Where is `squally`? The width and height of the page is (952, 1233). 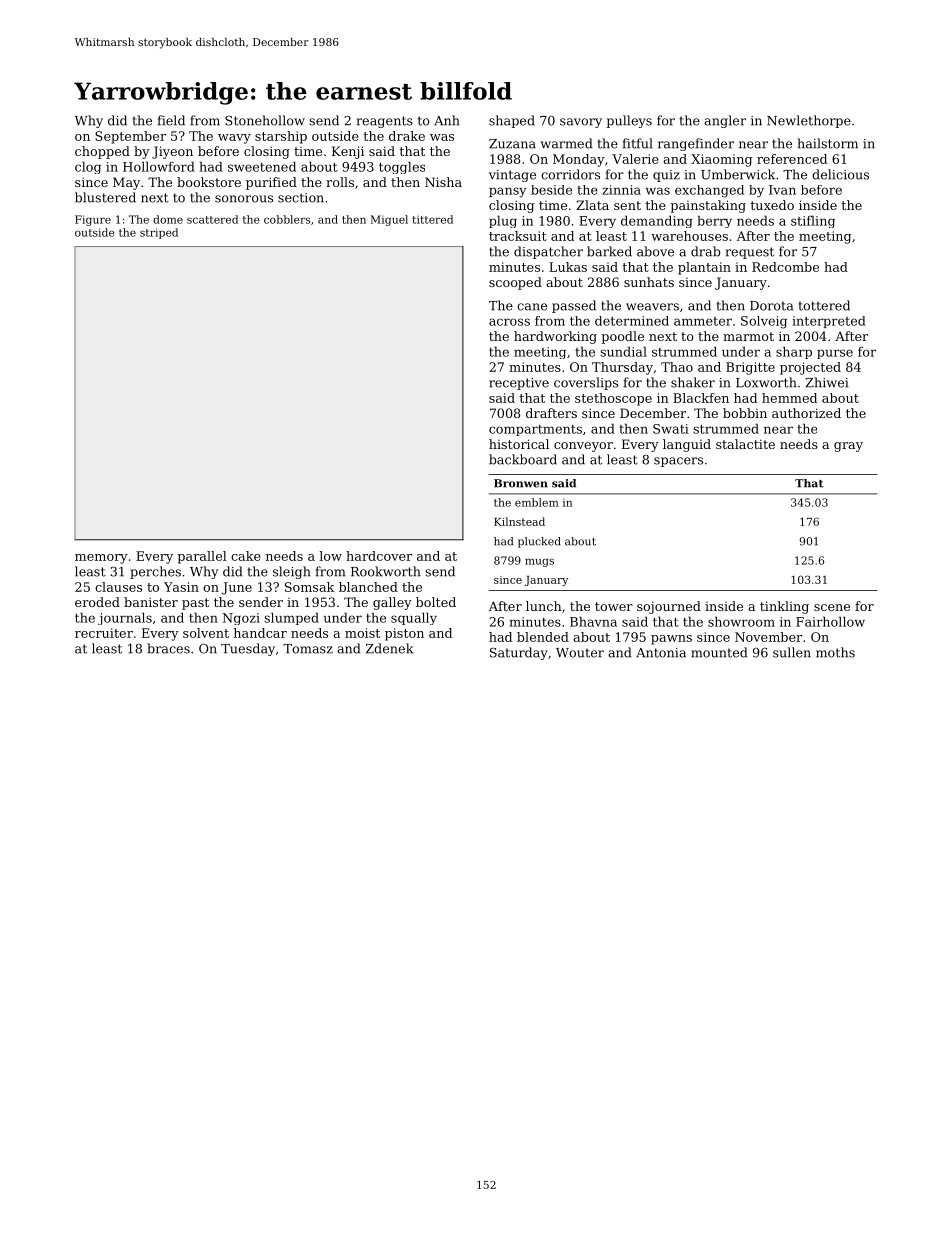 squally is located at coordinates (414, 618).
